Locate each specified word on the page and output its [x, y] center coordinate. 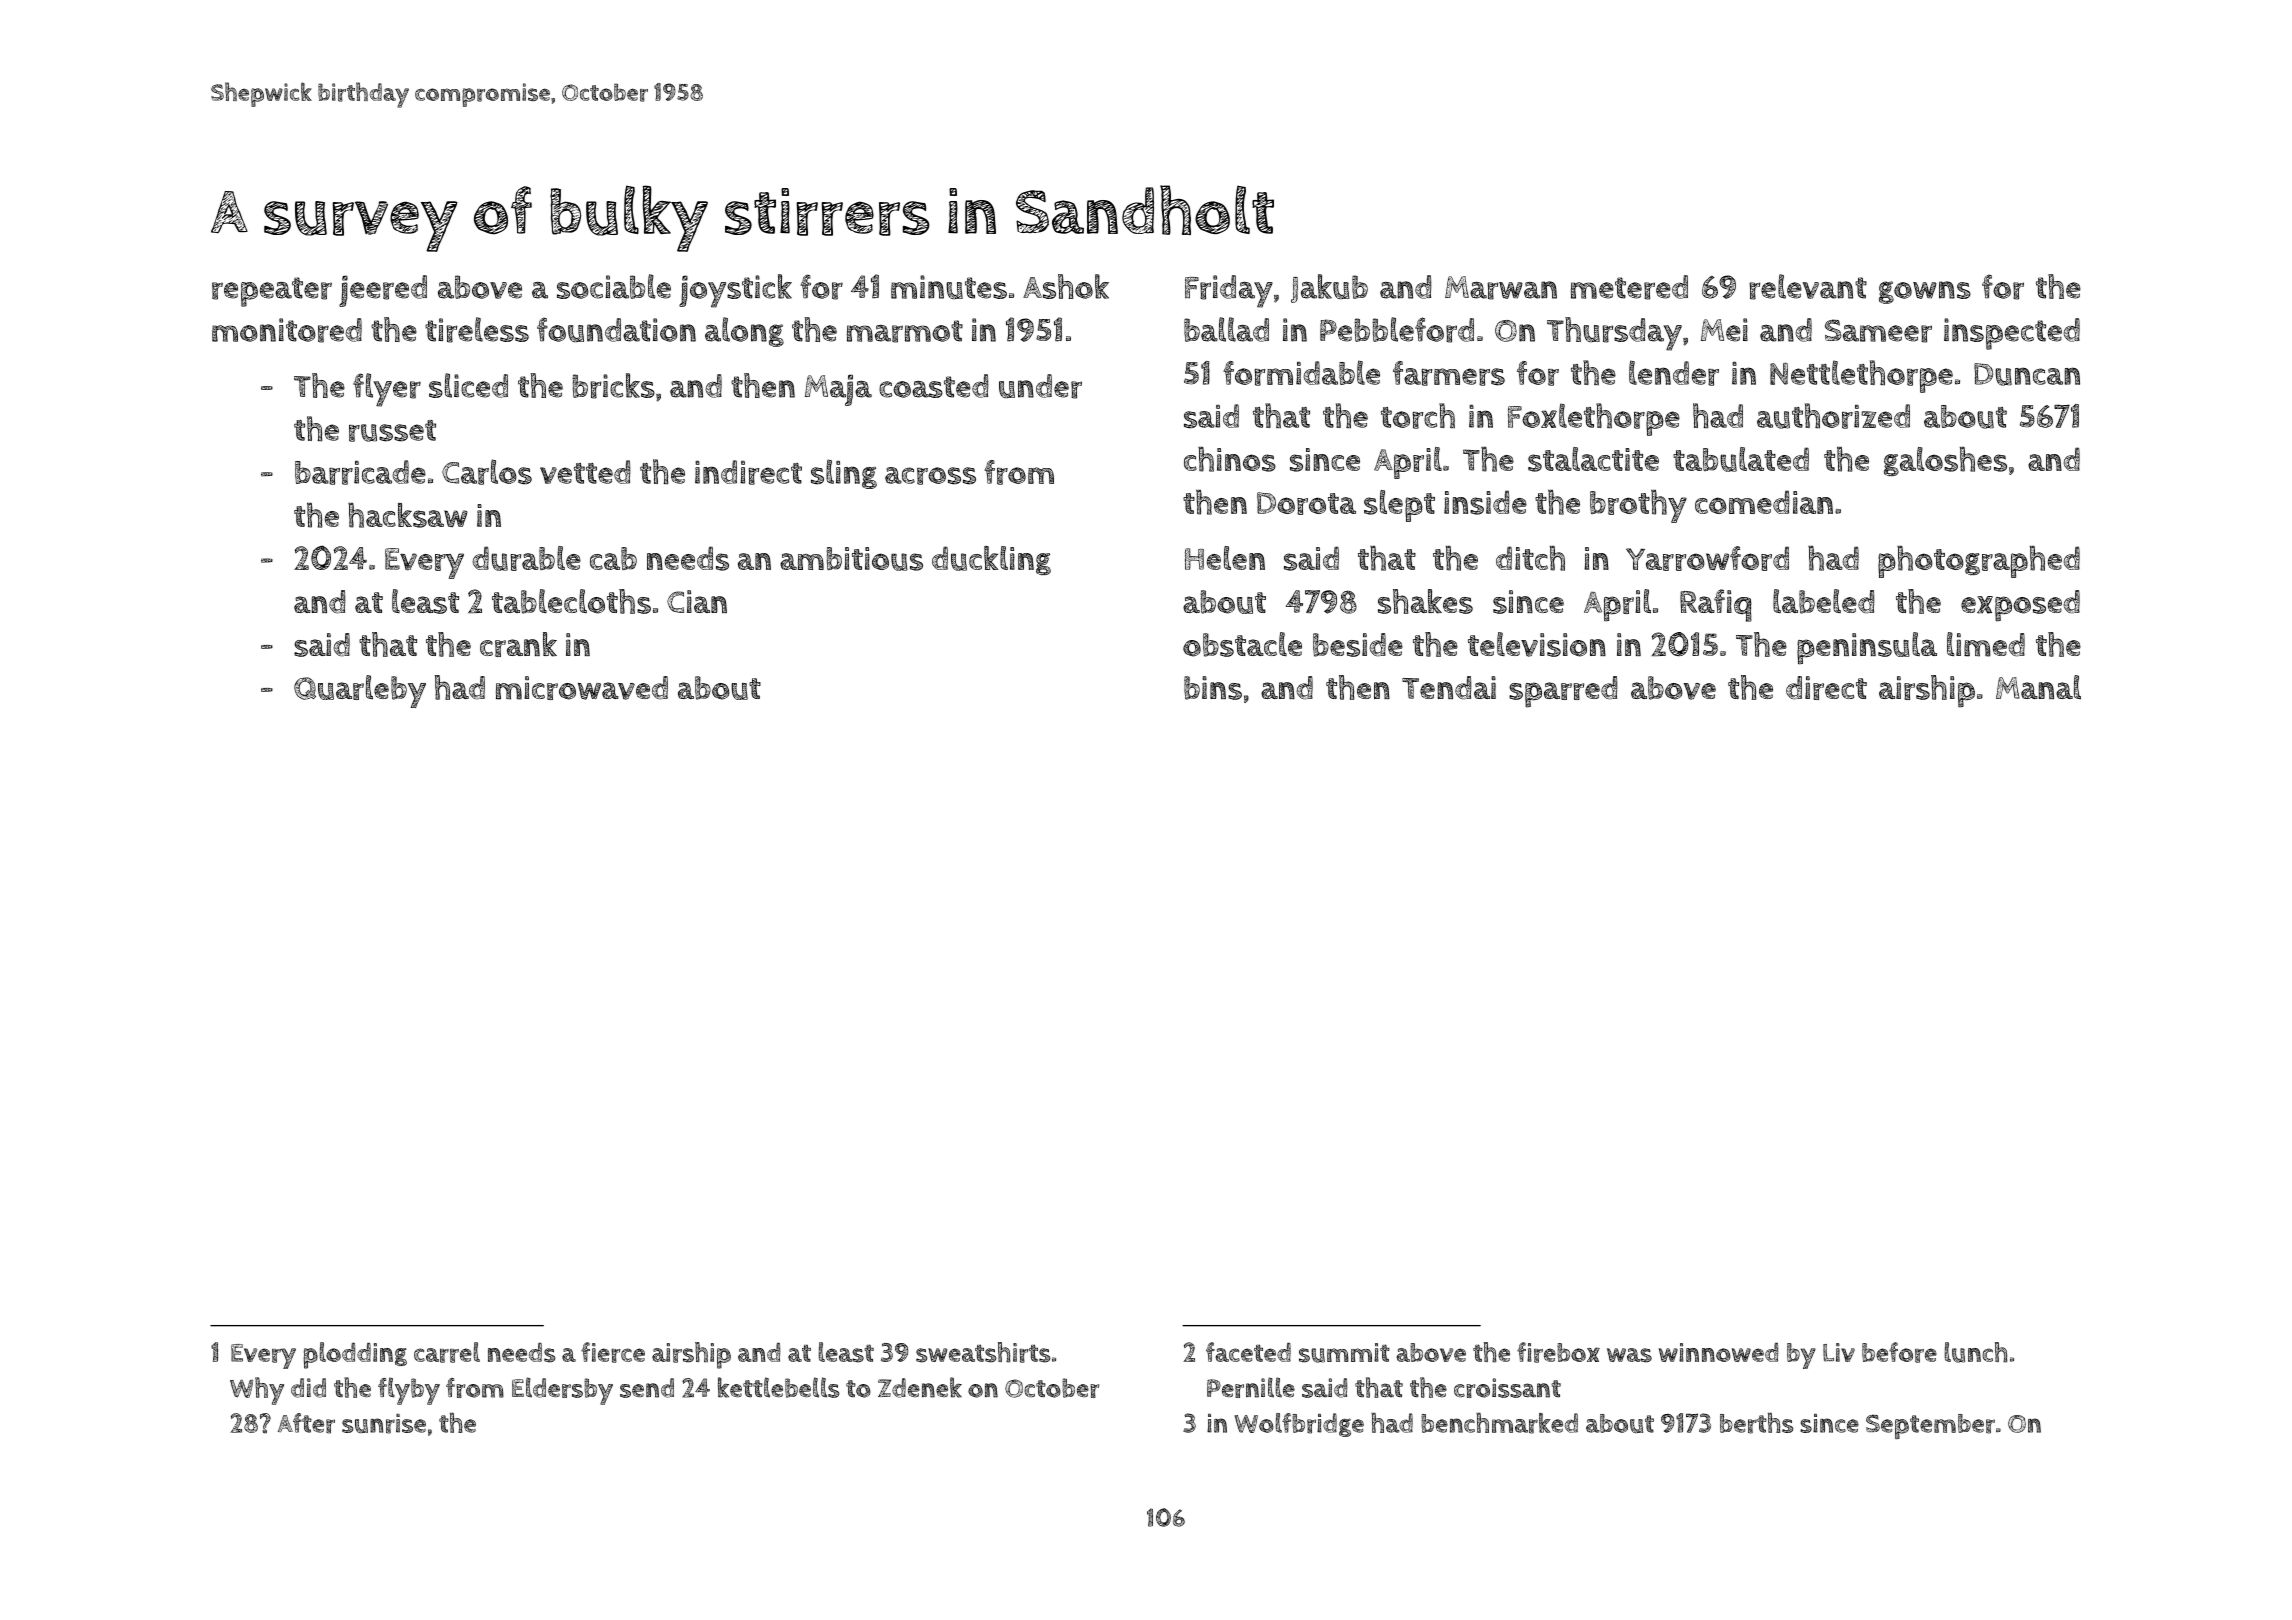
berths [1756, 1423]
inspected [2012, 334]
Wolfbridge [1299, 1425]
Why [257, 1391]
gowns [1925, 292]
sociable [614, 286]
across [930, 476]
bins [1213, 688]
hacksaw [408, 515]
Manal [2038, 687]
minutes [949, 287]
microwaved [582, 688]
